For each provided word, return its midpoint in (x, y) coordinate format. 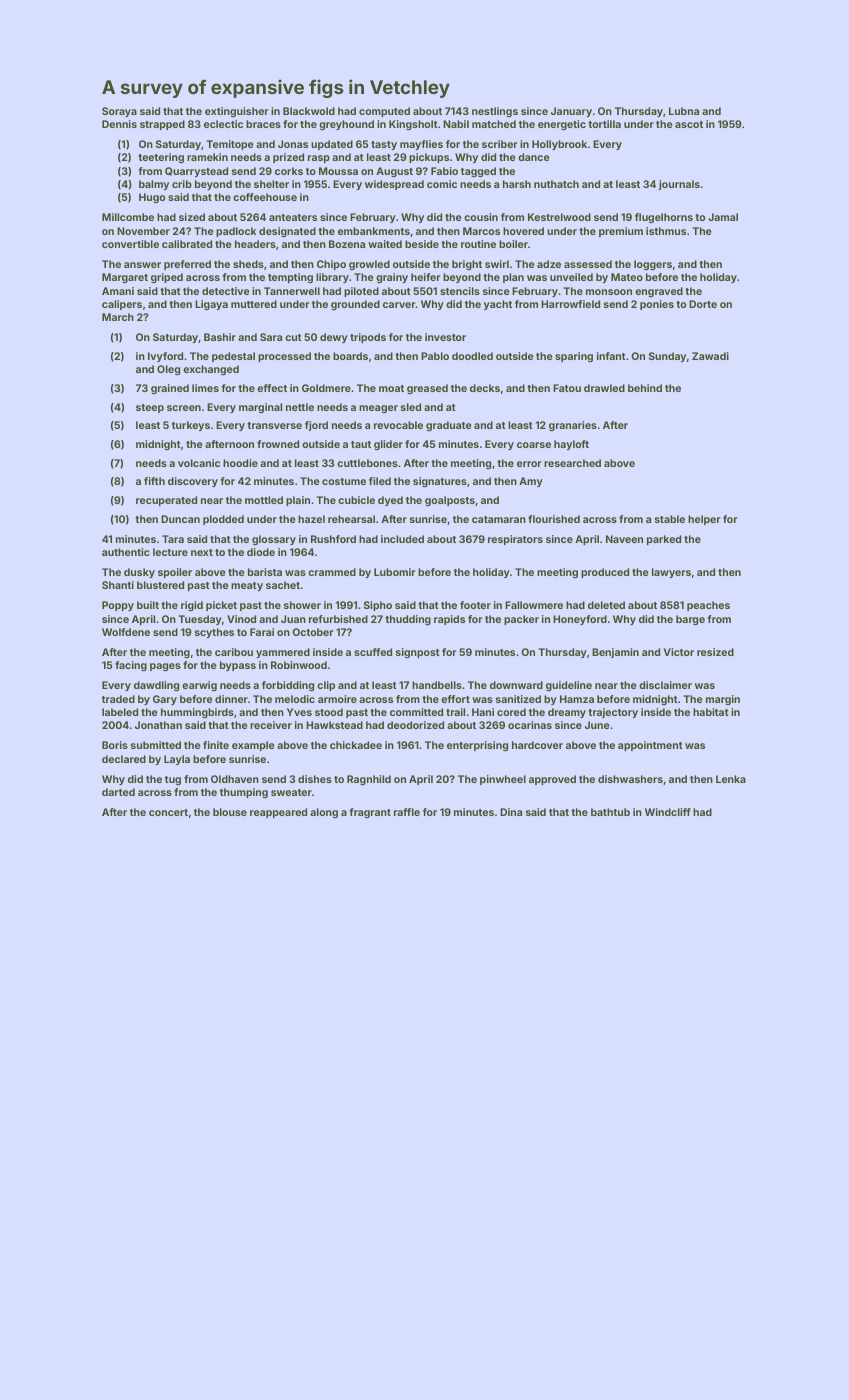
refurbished (338, 619)
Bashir (220, 337)
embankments (374, 231)
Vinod (241, 619)
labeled (120, 712)
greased (427, 389)
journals (679, 185)
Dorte (703, 304)
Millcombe (128, 217)
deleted (606, 605)
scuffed (373, 652)
